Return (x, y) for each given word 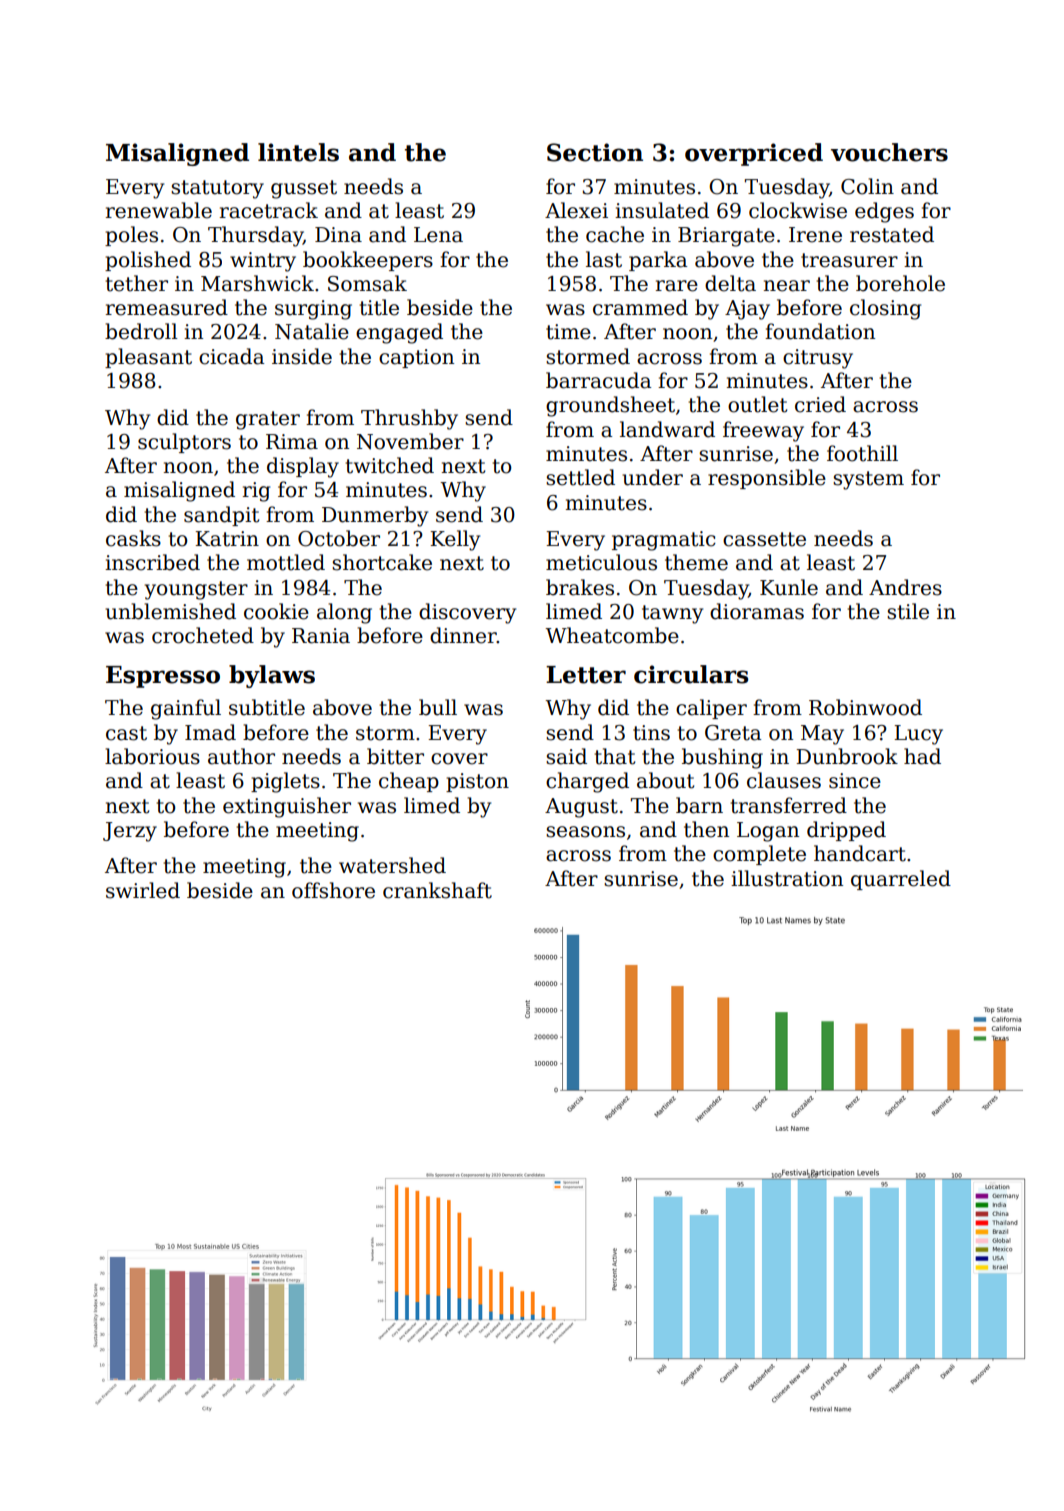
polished (148, 261)
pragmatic (664, 541)
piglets (285, 782)
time (568, 332)
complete (759, 855)
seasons (585, 832)
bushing (722, 758)
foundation (820, 331)
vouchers (889, 152)
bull (438, 707)
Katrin (227, 539)
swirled (143, 890)
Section (595, 152)
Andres (905, 587)
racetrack (269, 210)
